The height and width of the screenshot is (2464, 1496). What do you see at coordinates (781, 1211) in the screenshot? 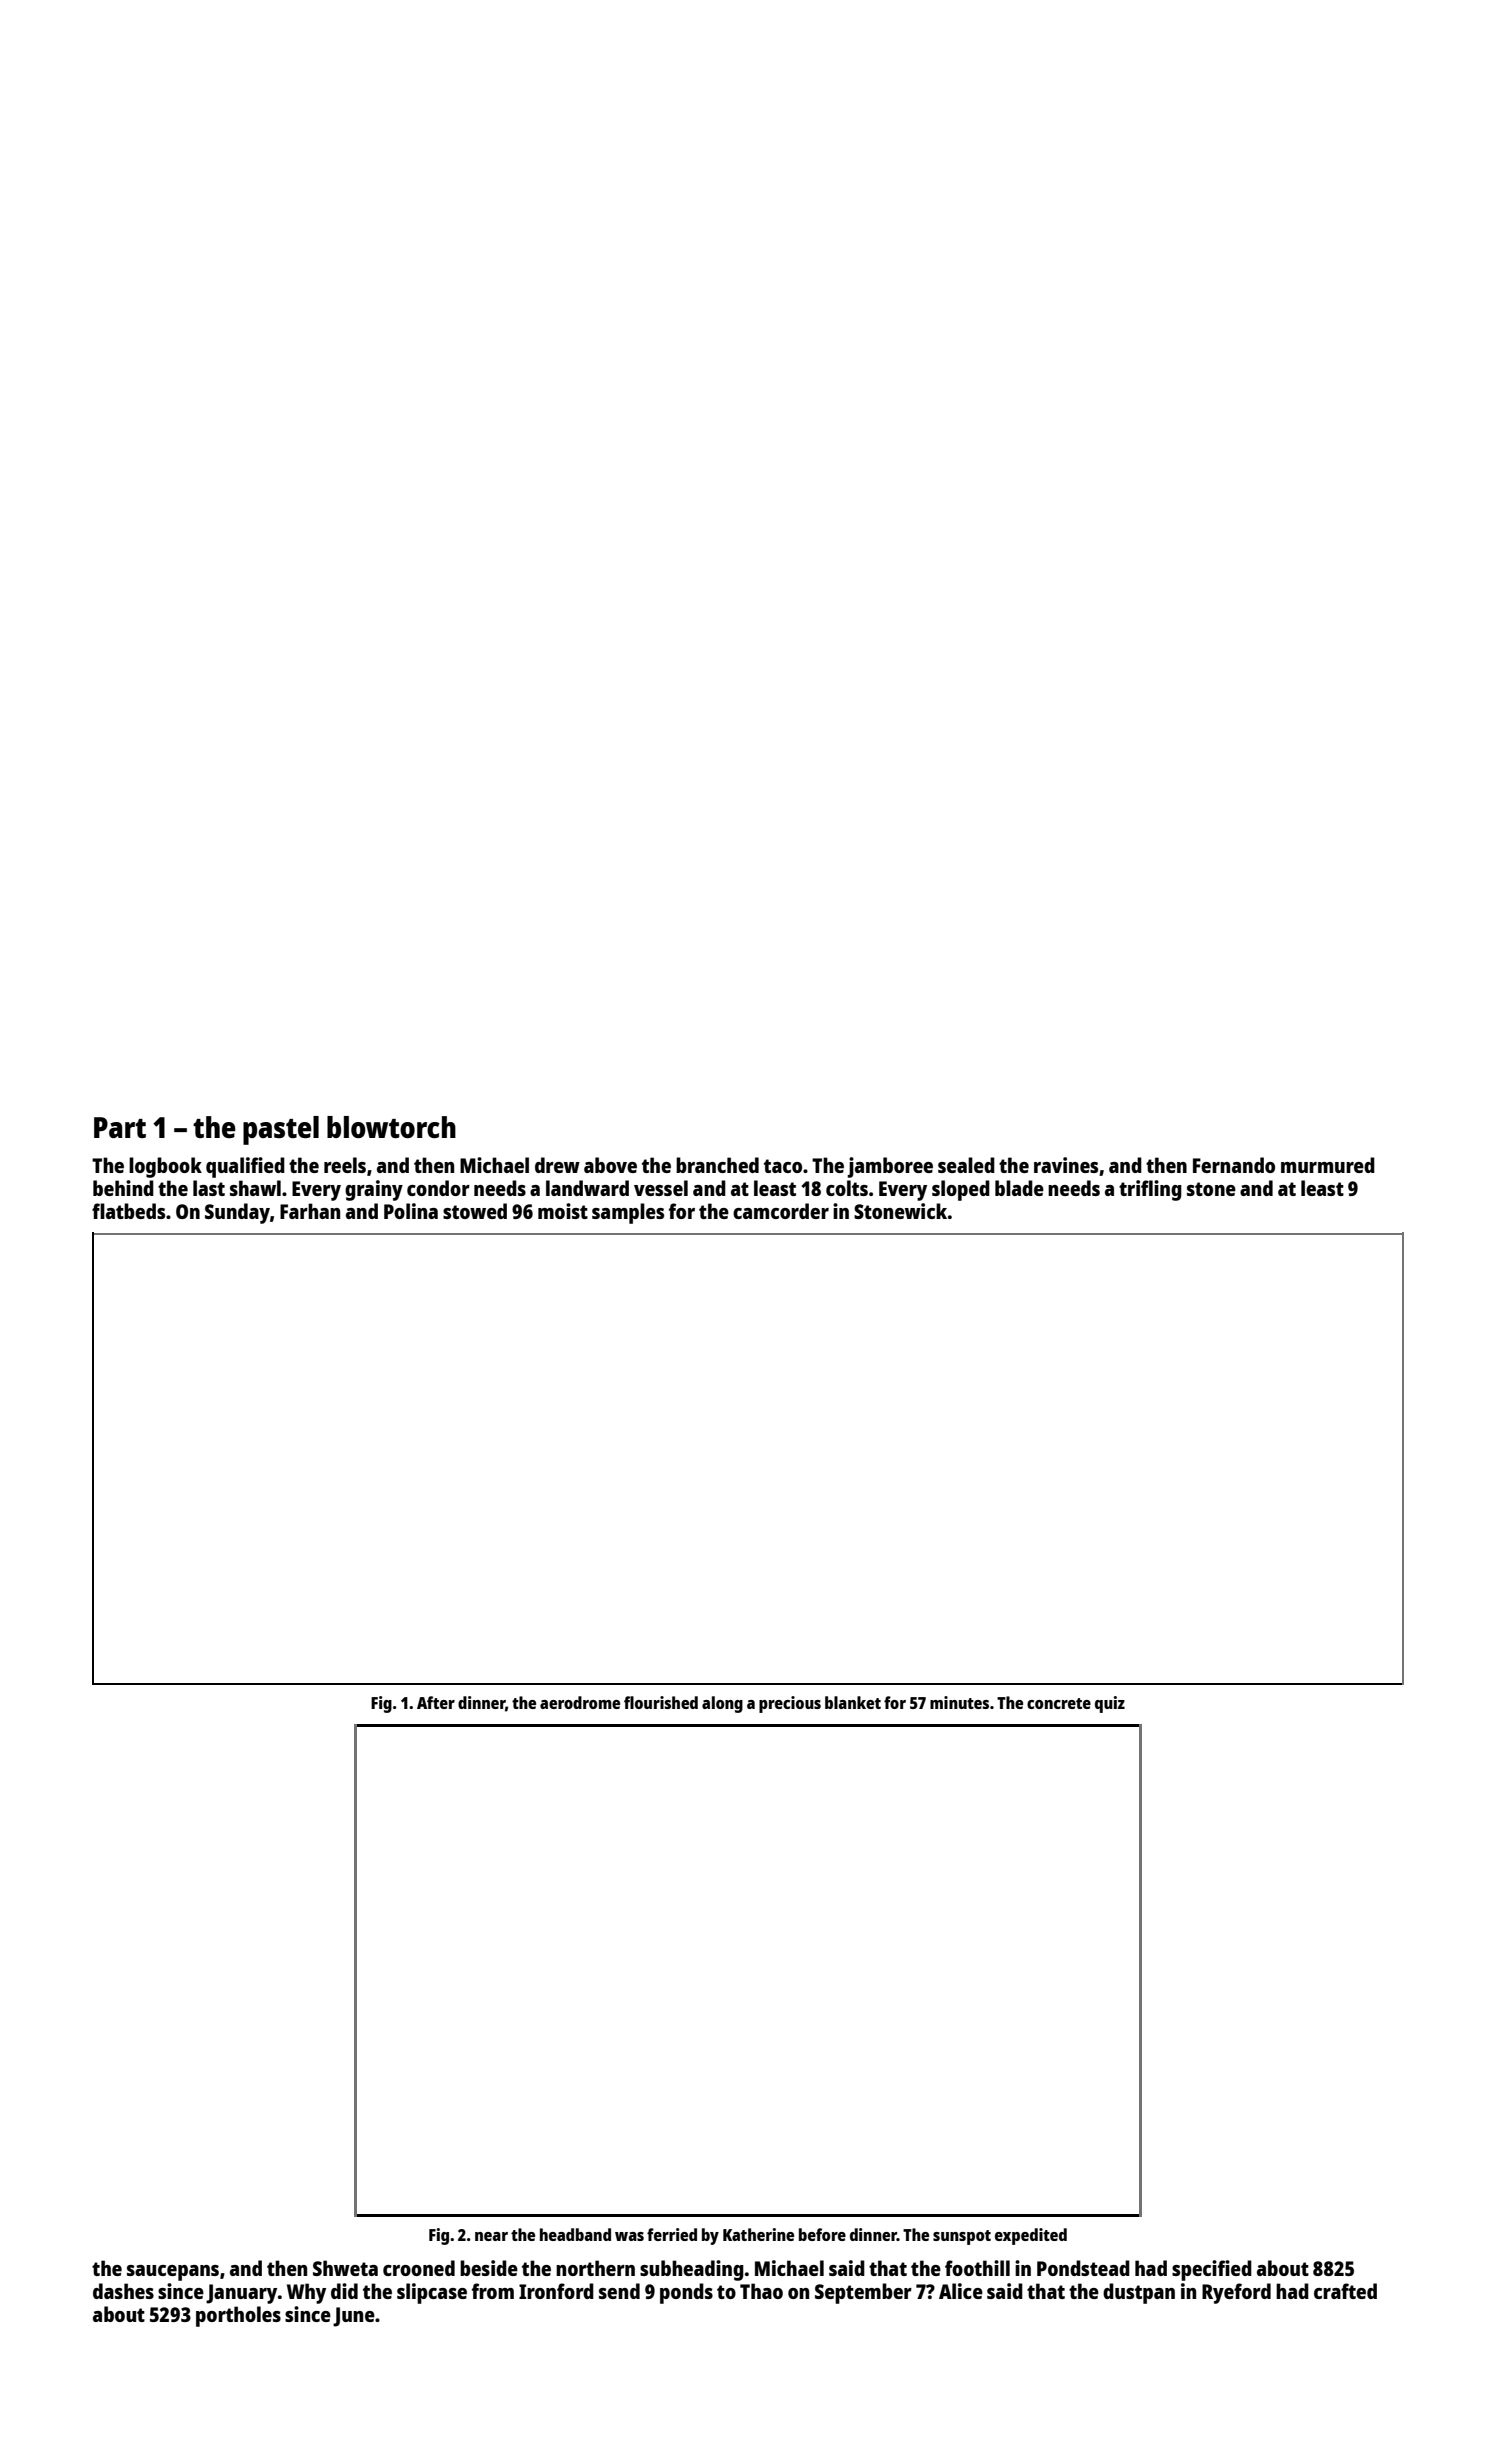
I see `camcorder` at bounding box center [781, 1211].
